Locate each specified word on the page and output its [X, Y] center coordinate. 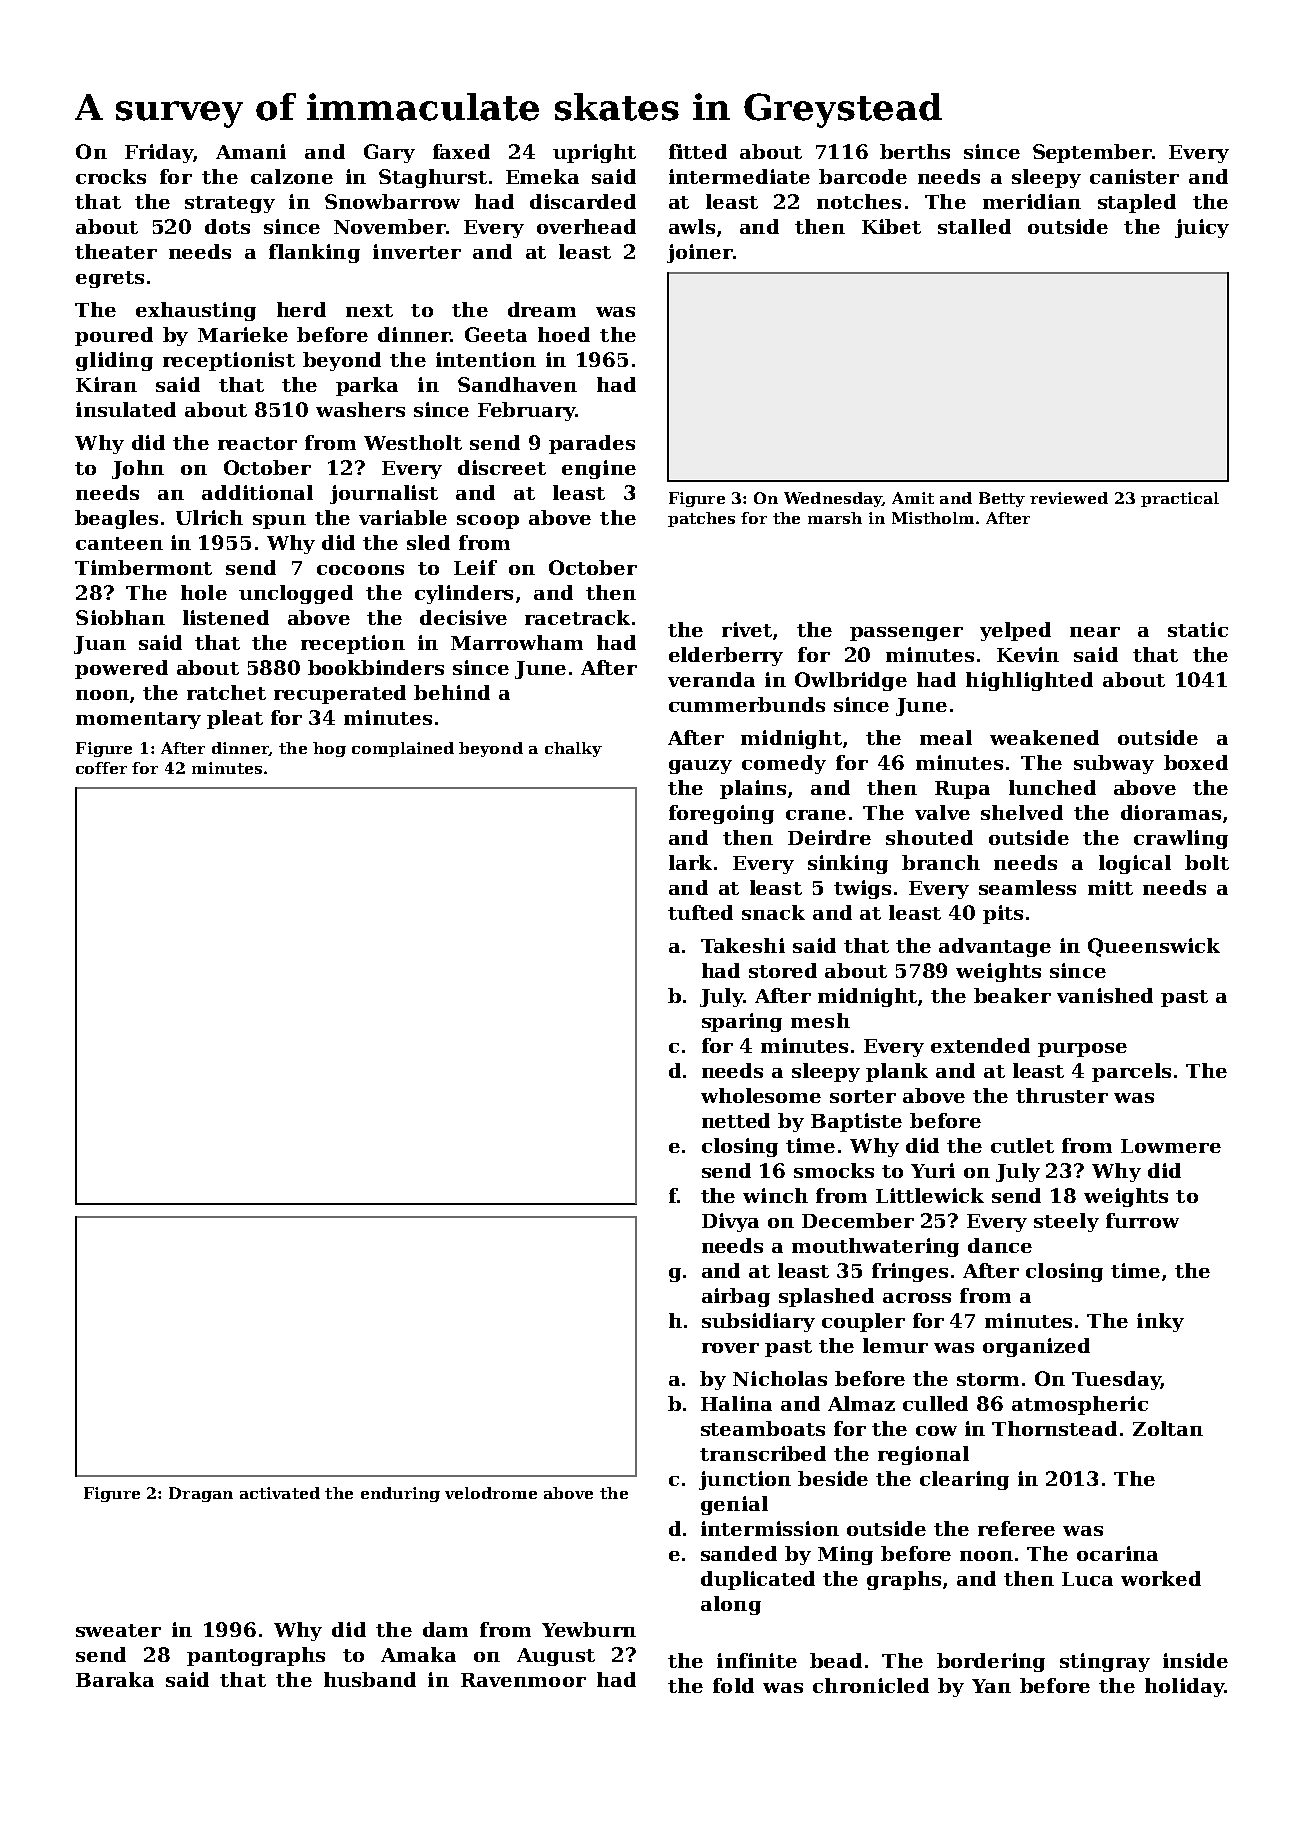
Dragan [201, 1494]
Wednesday [833, 499]
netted [736, 1120]
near [1095, 632]
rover [730, 1348]
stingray [1105, 1662]
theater [116, 251]
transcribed [763, 1453]
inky [1160, 1322]
